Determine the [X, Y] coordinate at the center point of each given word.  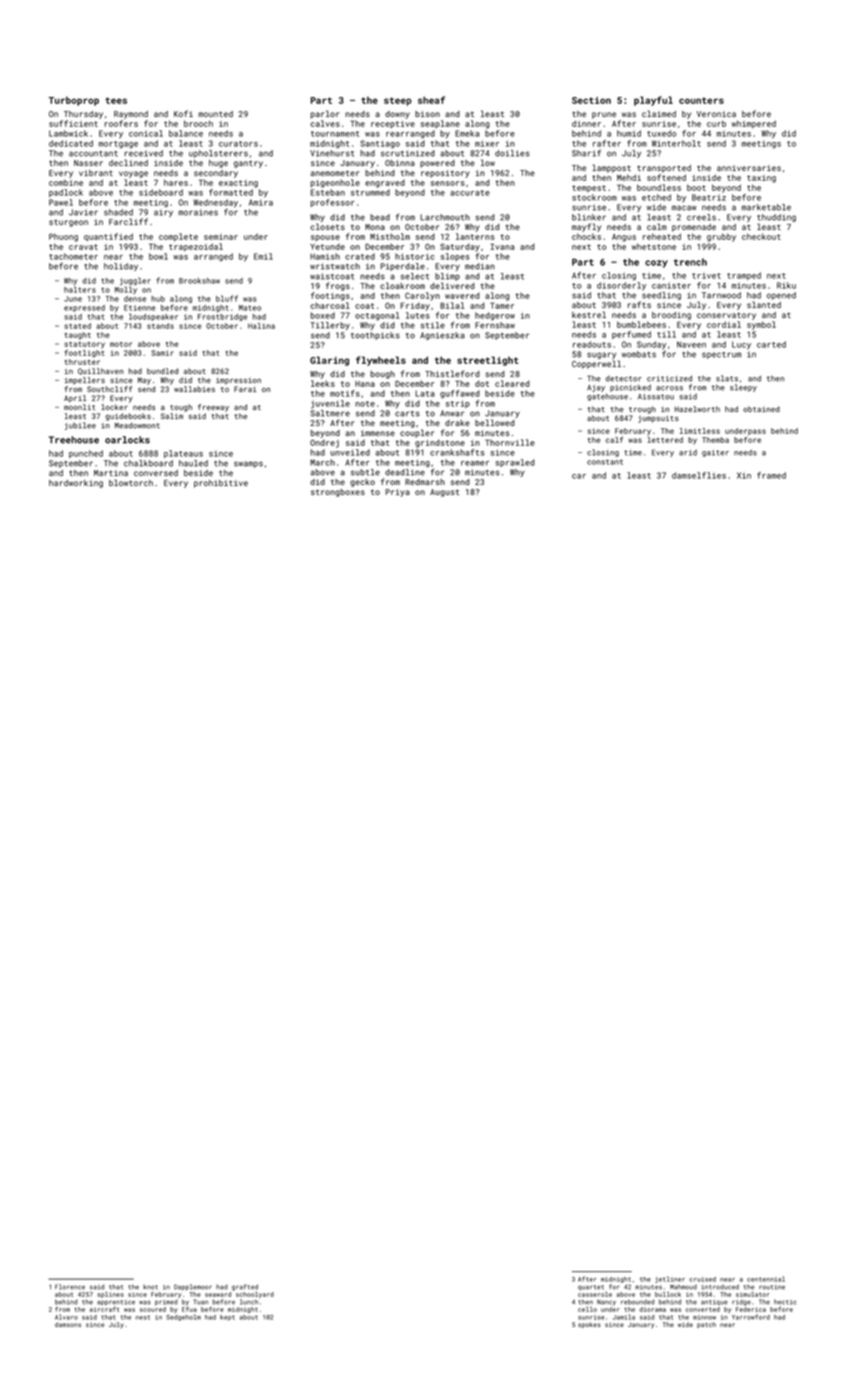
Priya [397, 493]
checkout [761, 236]
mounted [215, 114]
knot [150, 1287]
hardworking [76, 484]
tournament [335, 134]
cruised [702, 1279]
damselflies [699, 475]
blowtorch [131, 482]
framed [771, 475]
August [444, 493]
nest [143, 1317]
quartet [591, 1288]
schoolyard [255, 1295]
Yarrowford [751, 1317]
